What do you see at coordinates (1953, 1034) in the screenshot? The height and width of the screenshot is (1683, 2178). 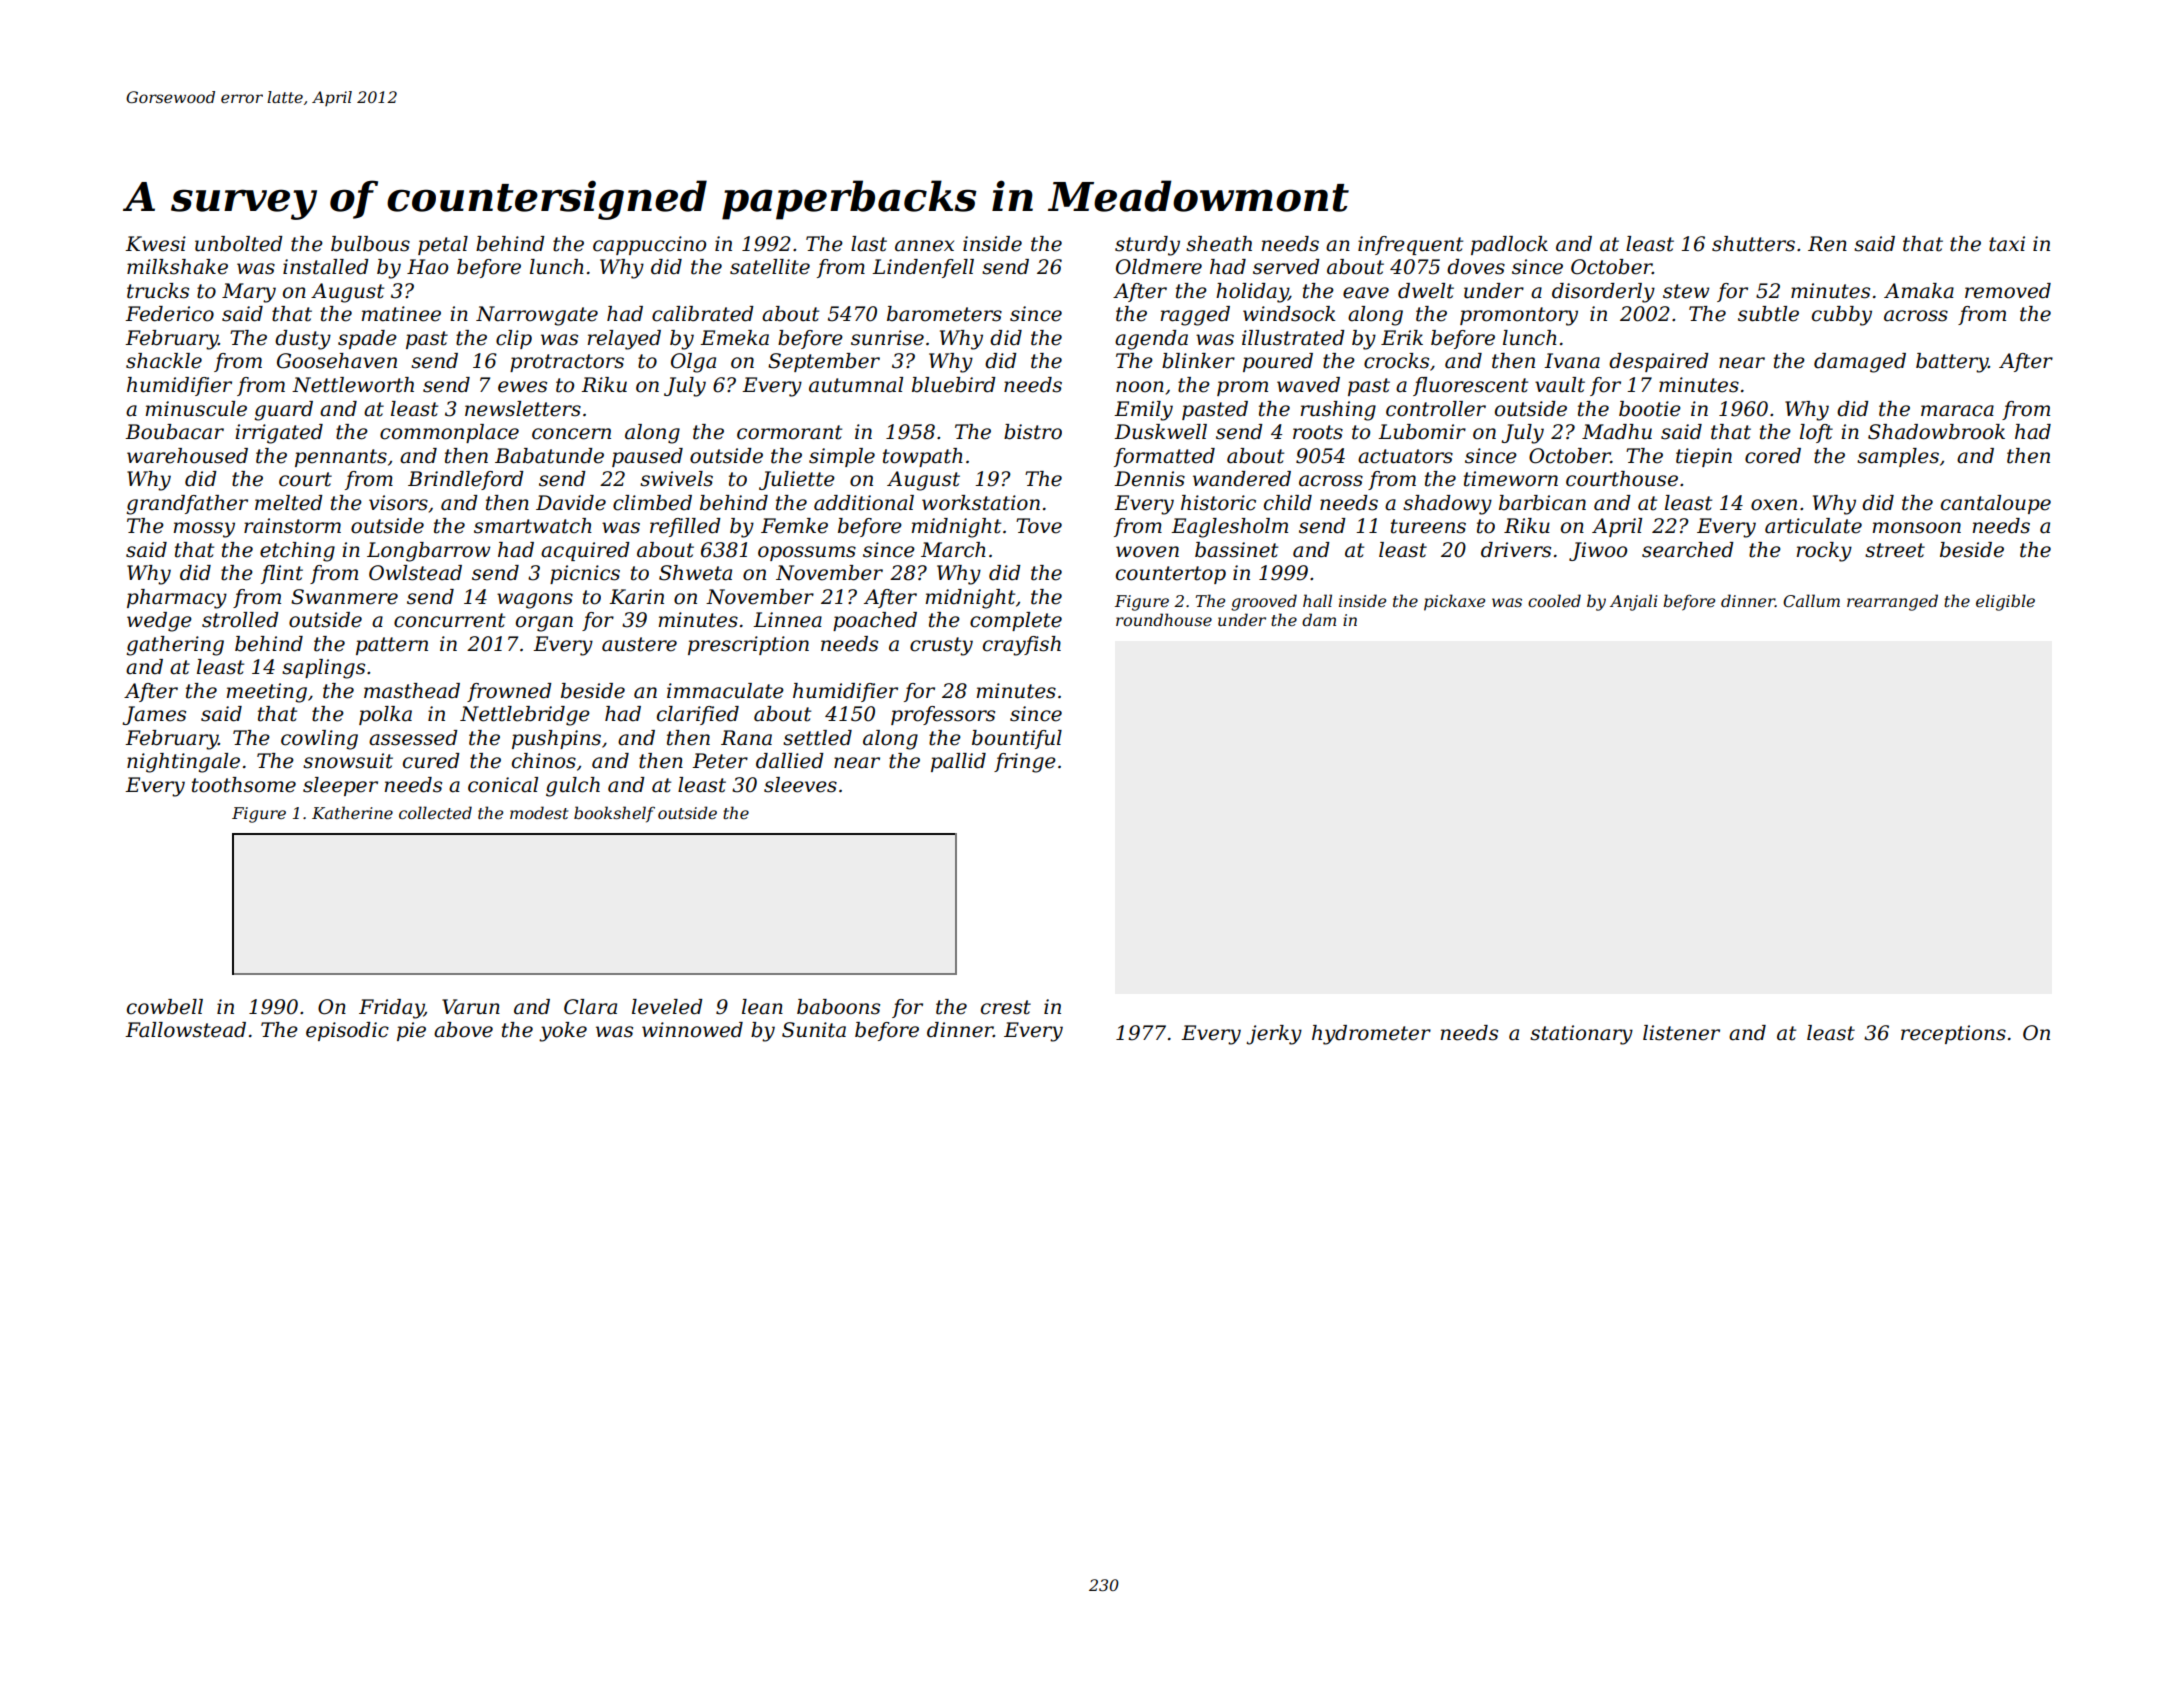 I see `receptions` at bounding box center [1953, 1034].
